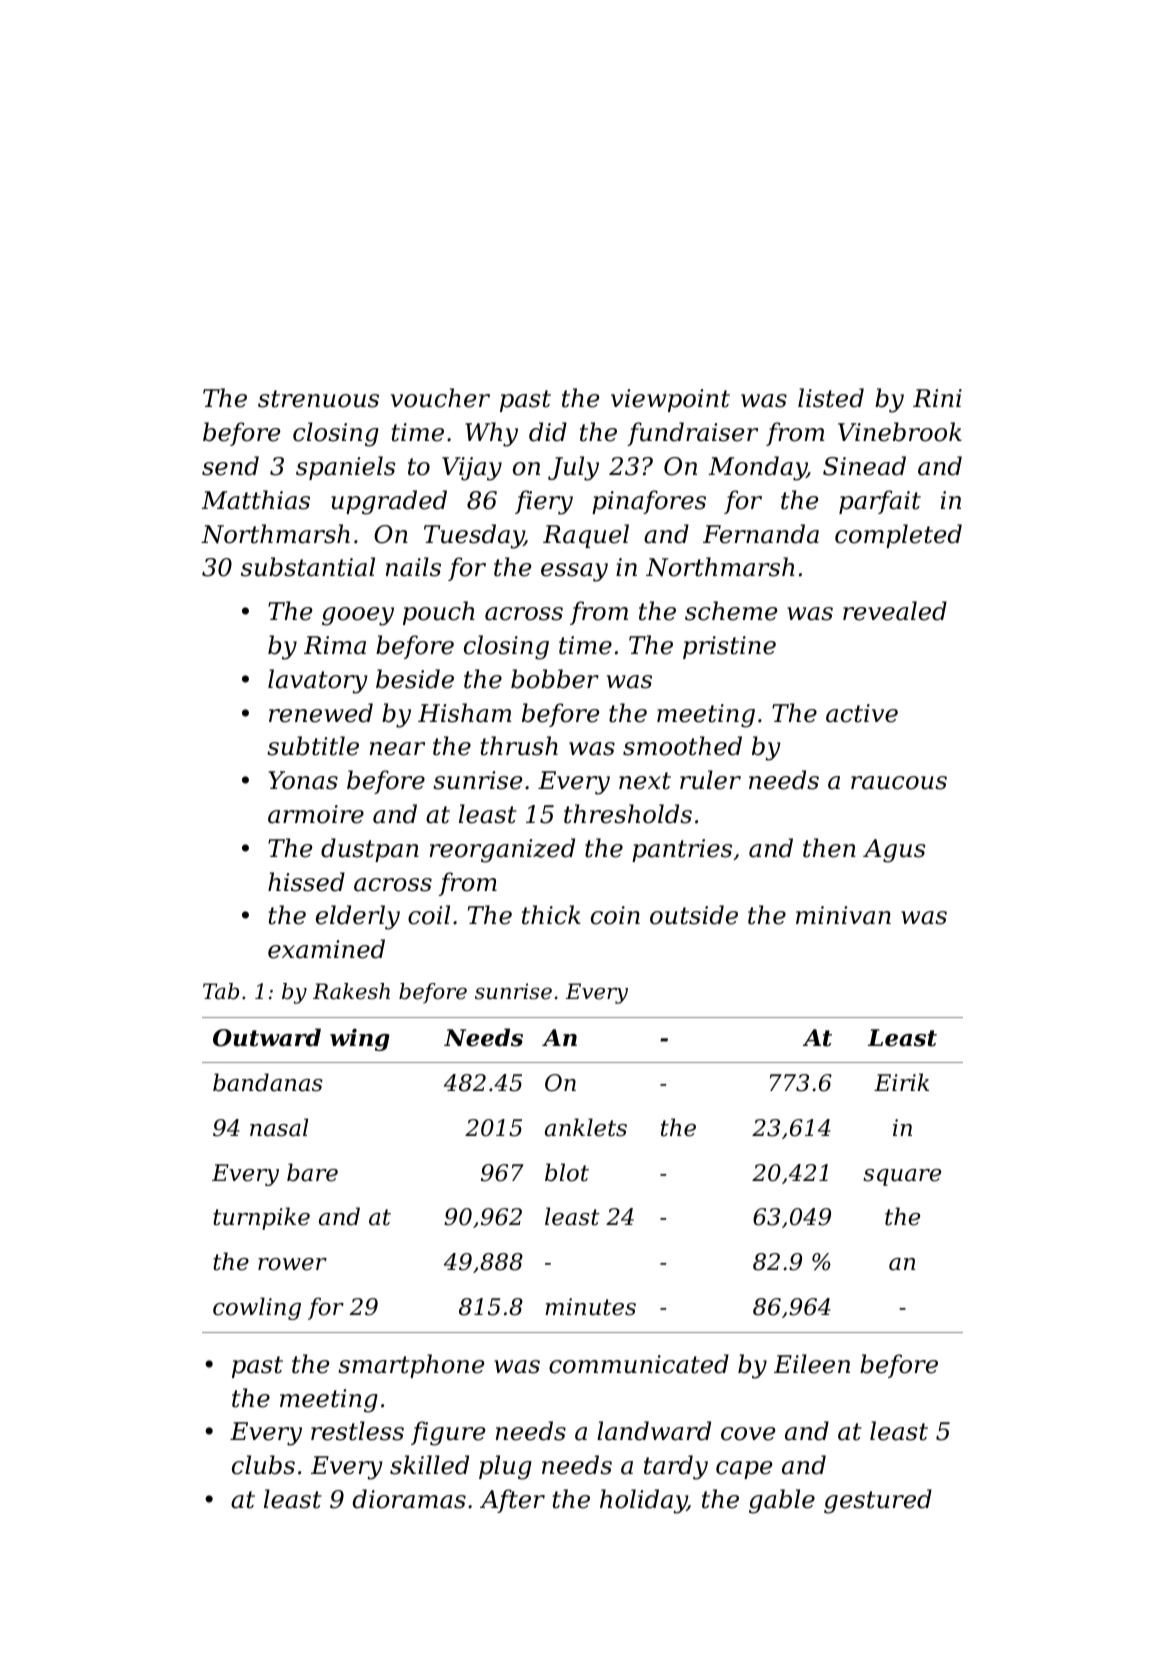 The height and width of the screenshot is (1654, 1165). I want to click on gestured, so click(878, 1501).
